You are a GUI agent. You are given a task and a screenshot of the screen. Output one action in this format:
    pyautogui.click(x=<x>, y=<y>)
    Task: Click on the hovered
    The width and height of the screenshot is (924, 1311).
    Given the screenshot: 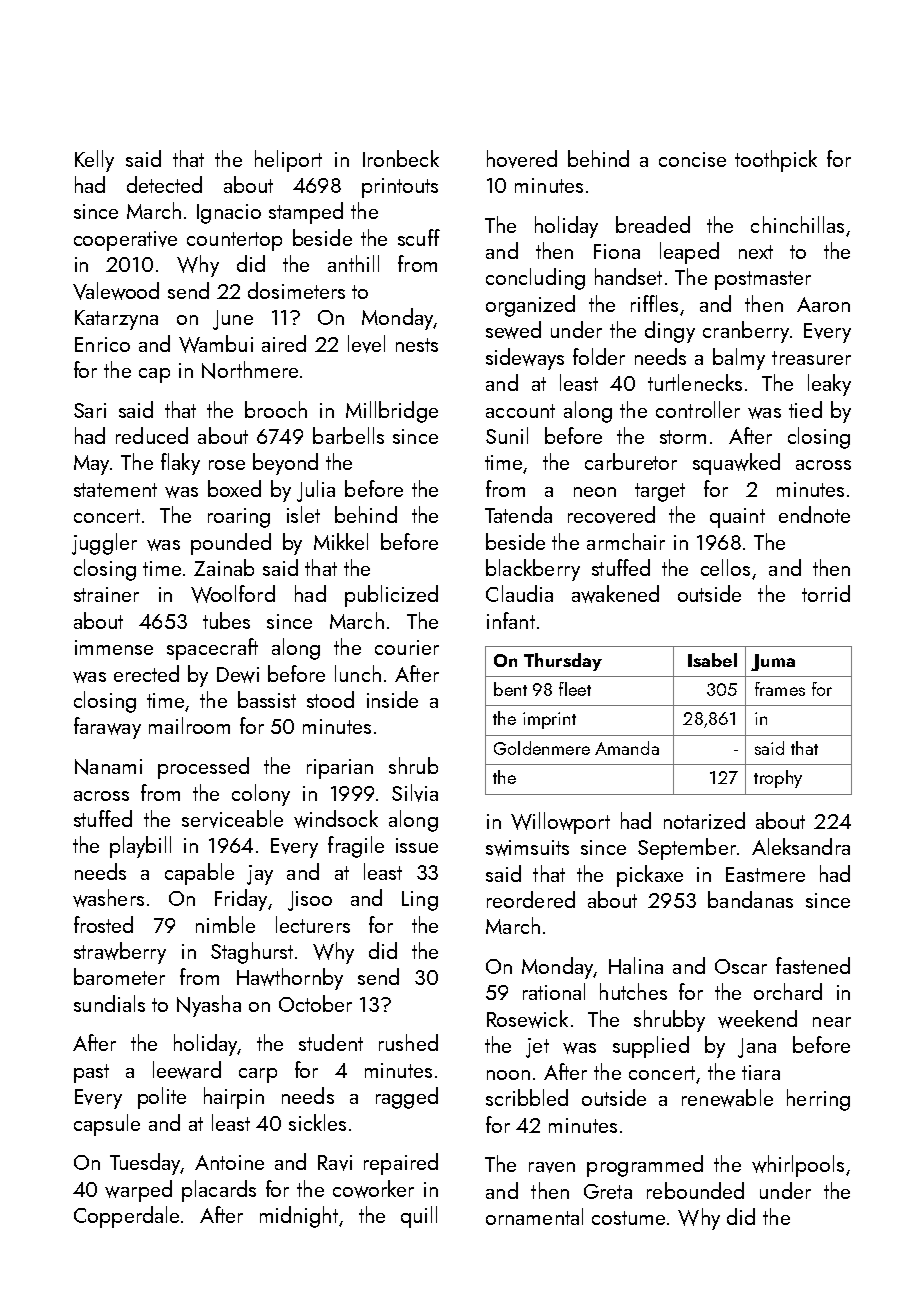 What is the action you would take?
    pyautogui.click(x=522, y=159)
